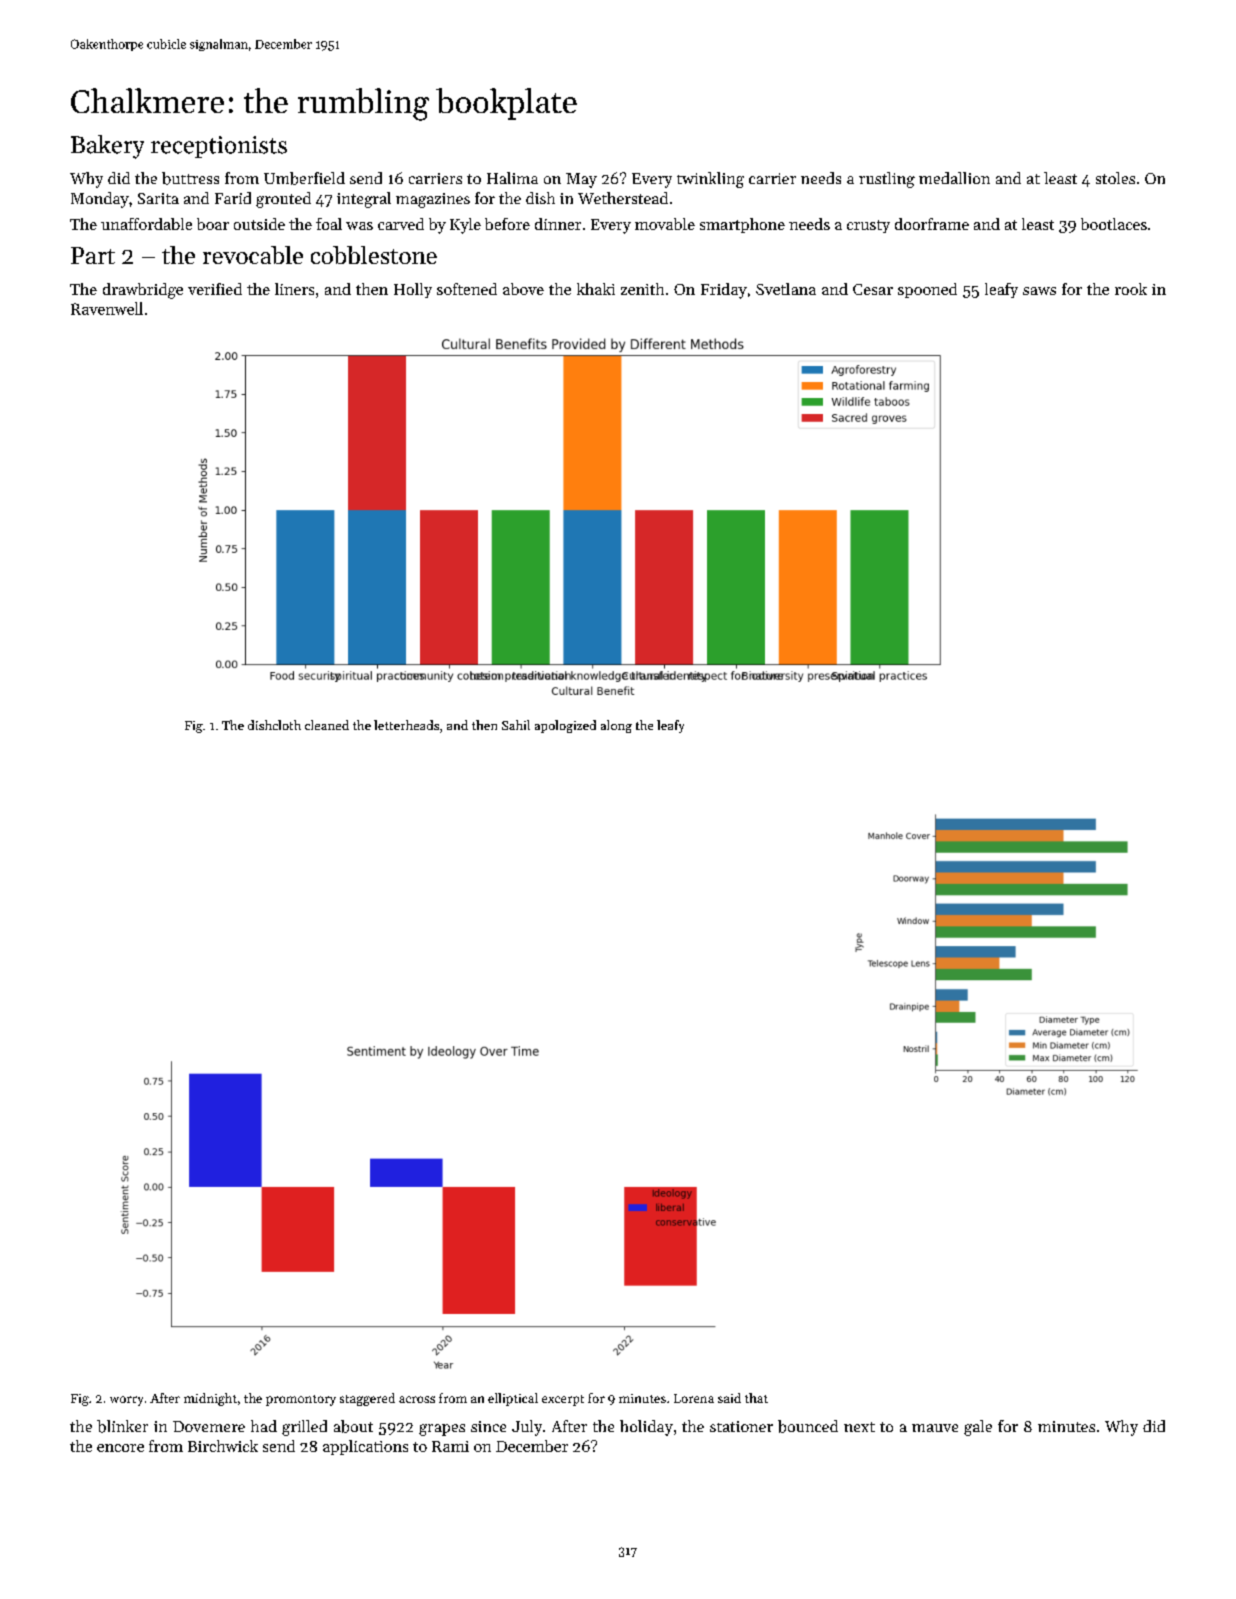 The image size is (1236, 1599). Describe the element at coordinates (1039, 291) in the screenshot. I see `saws` at that location.
